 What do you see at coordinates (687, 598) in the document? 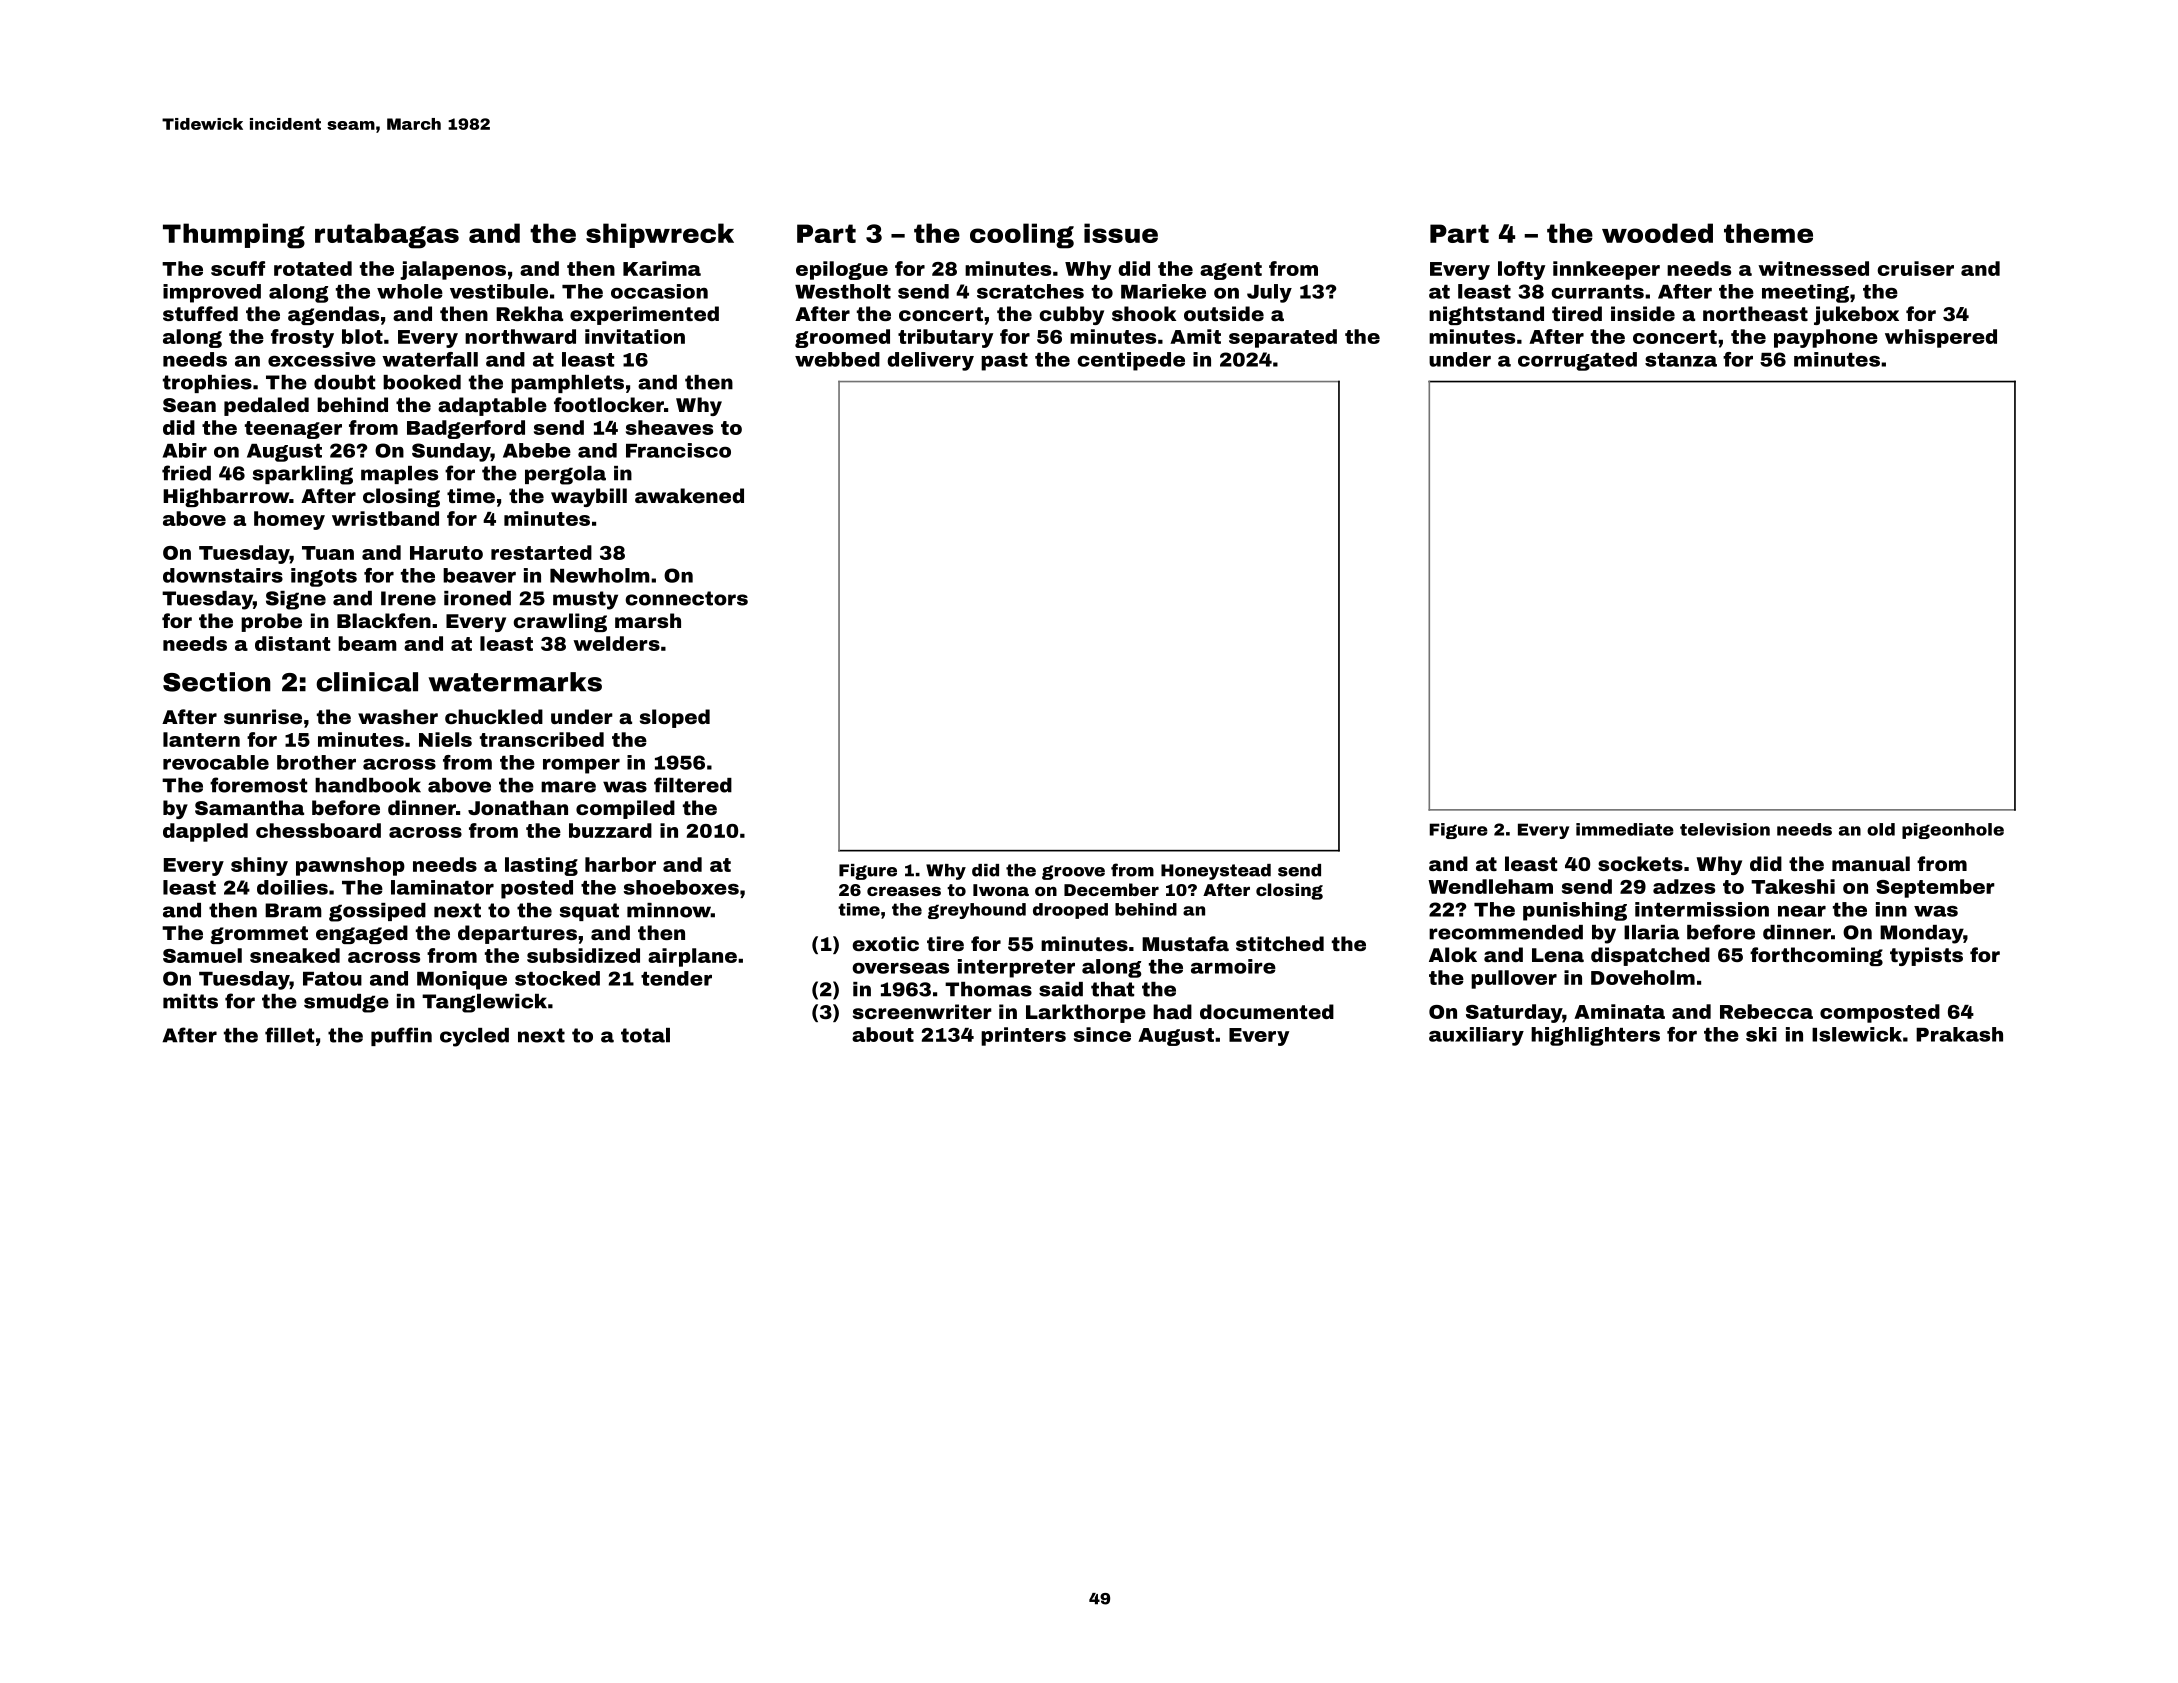
I see `connectors` at bounding box center [687, 598].
